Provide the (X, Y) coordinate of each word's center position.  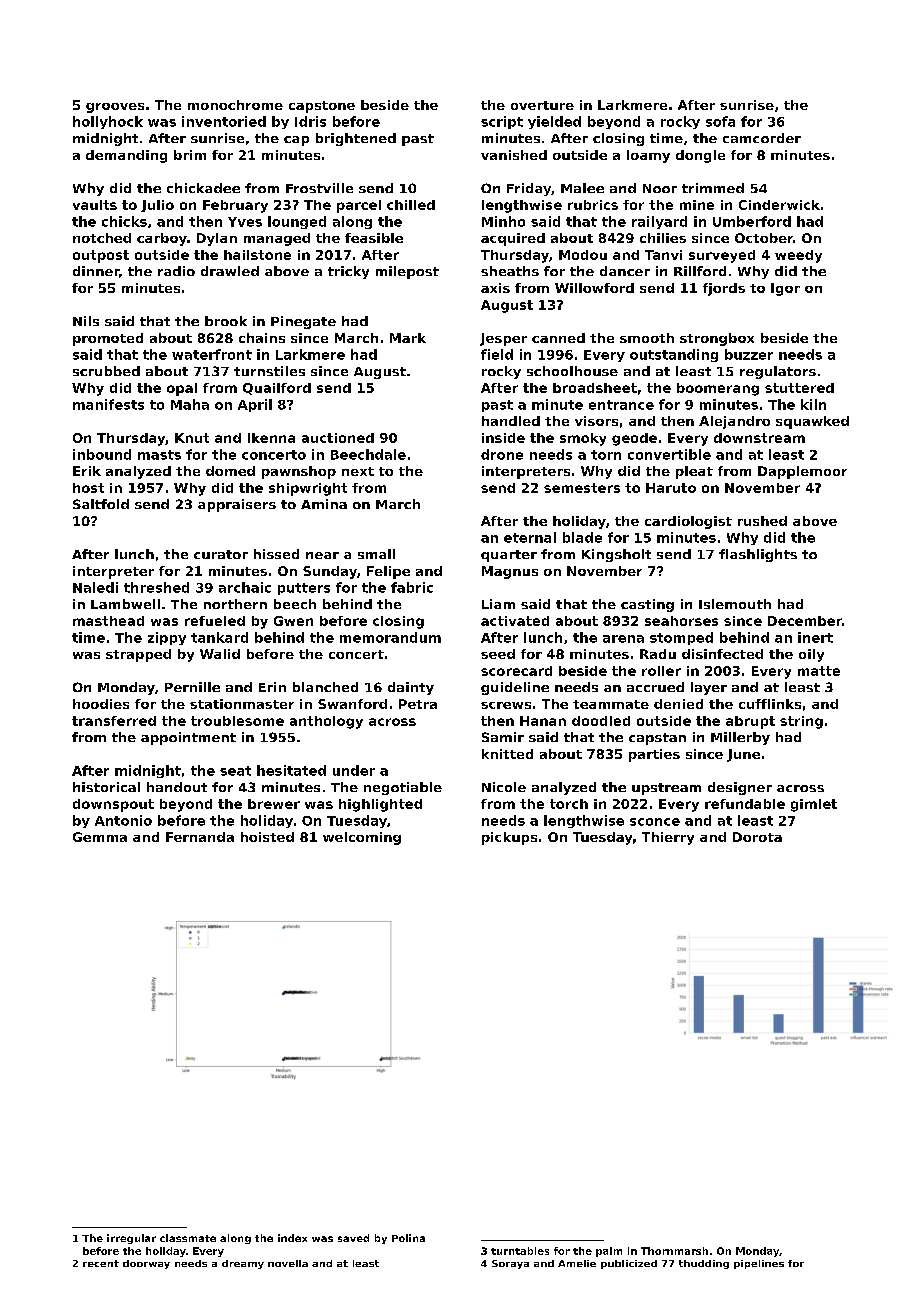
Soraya (510, 1264)
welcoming (362, 838)
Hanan (543, 721)
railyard (659, 222)
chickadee (203, 188)
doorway (146, 1264)
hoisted (267, 837)
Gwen (293, 621)
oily (811, 655)
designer (740, 788)
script (502, 122)
